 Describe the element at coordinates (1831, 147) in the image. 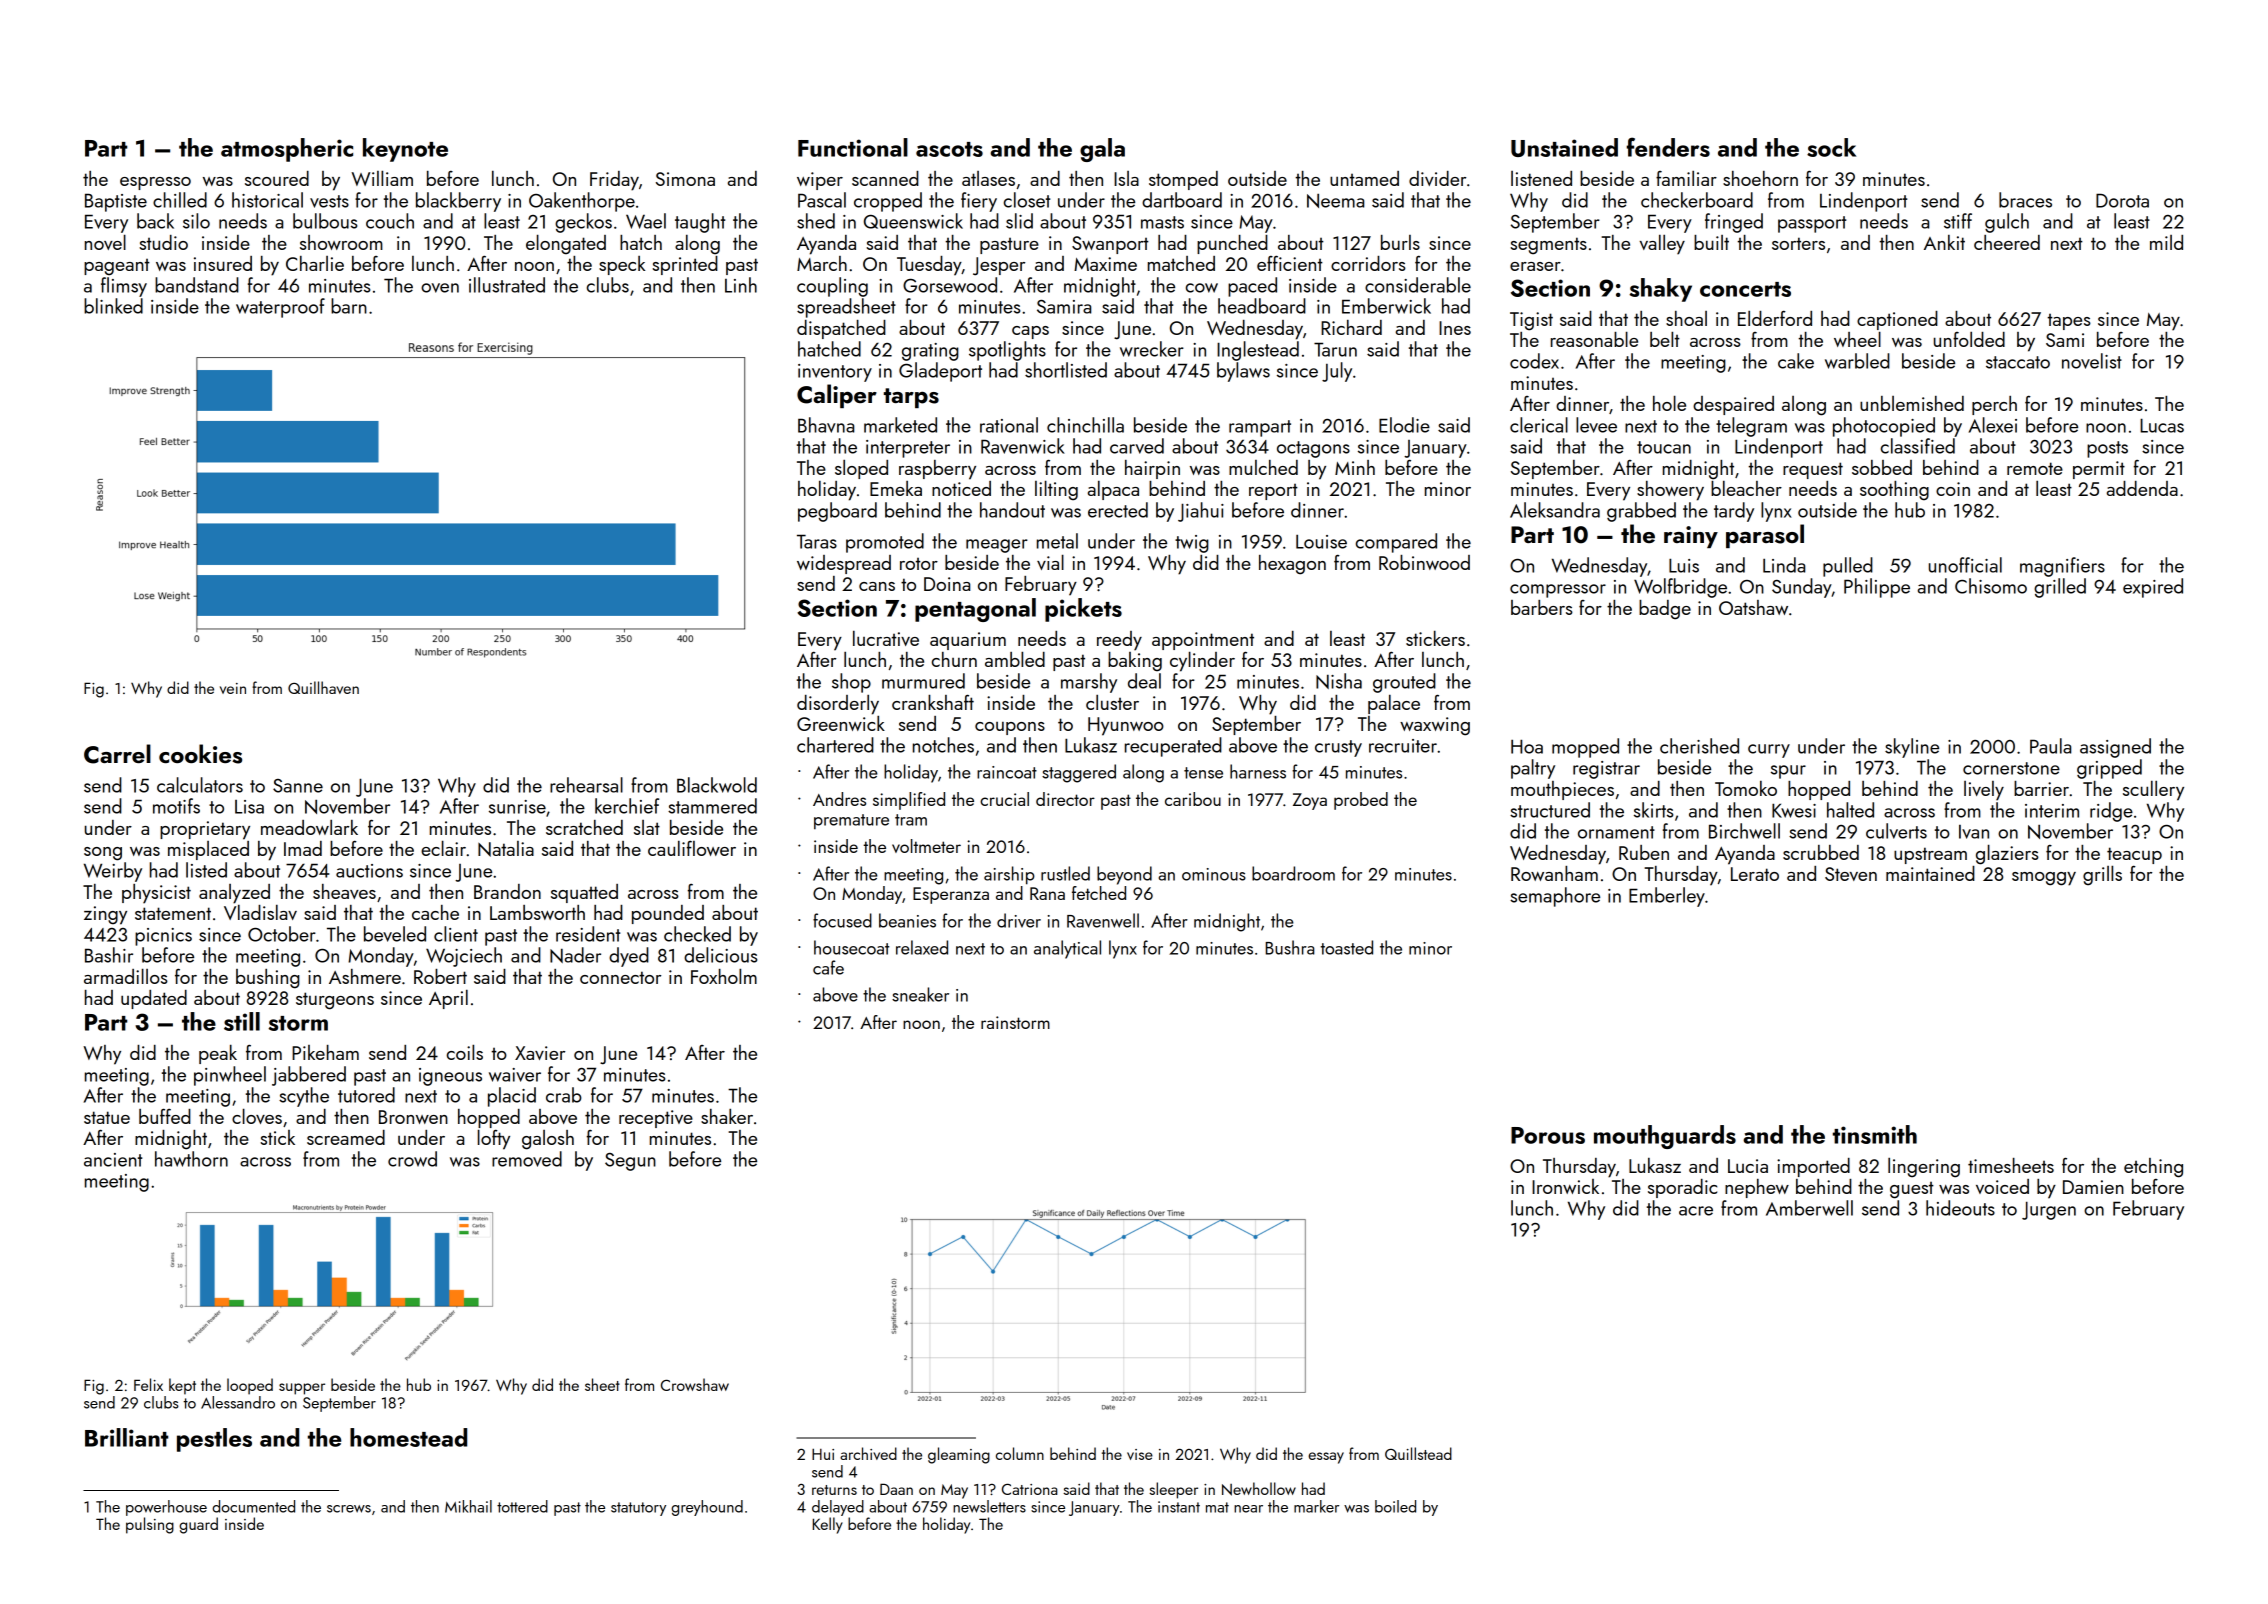

I see `sock` at that location.
